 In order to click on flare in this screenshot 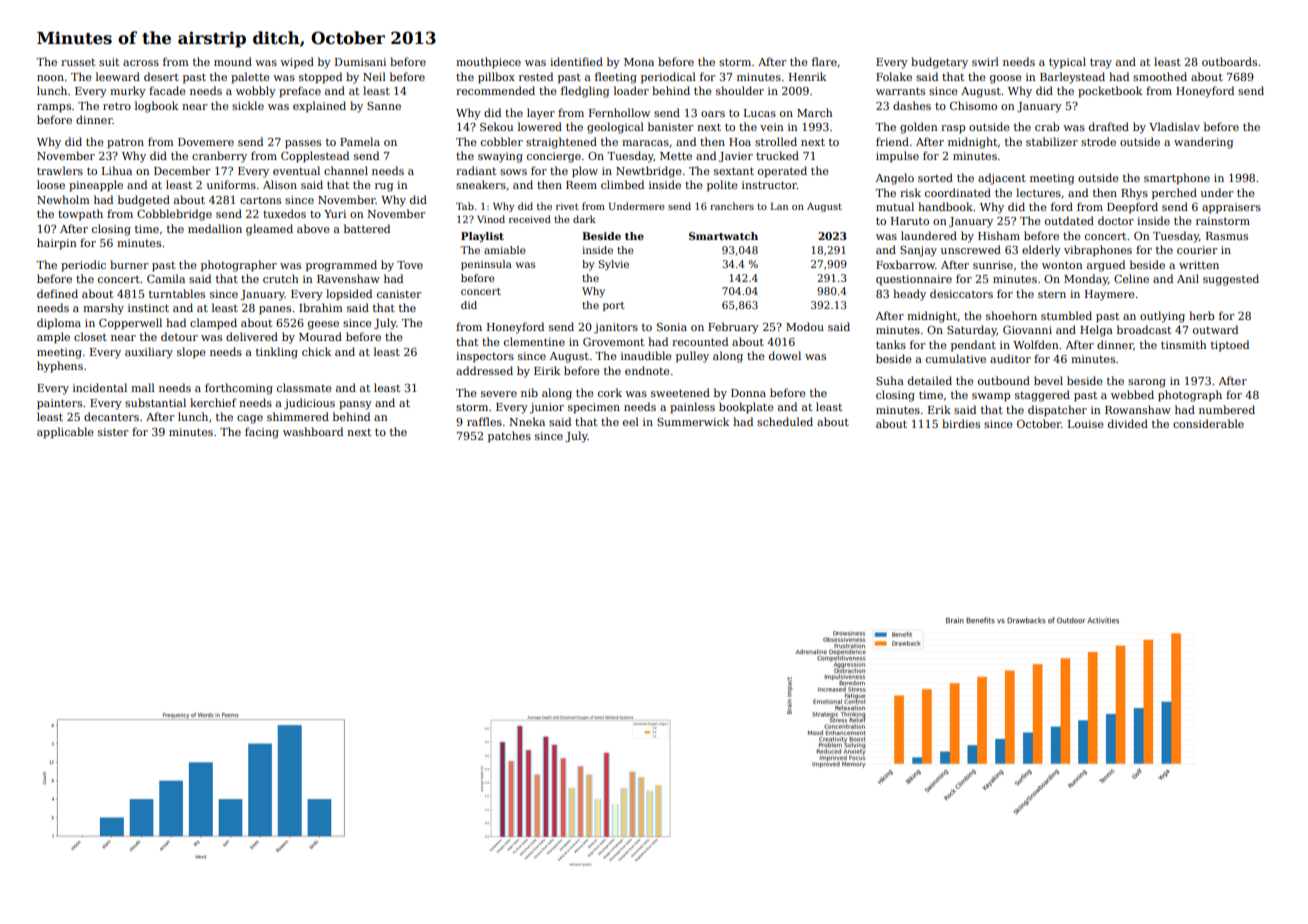, I will do `click(824, 61)`.
